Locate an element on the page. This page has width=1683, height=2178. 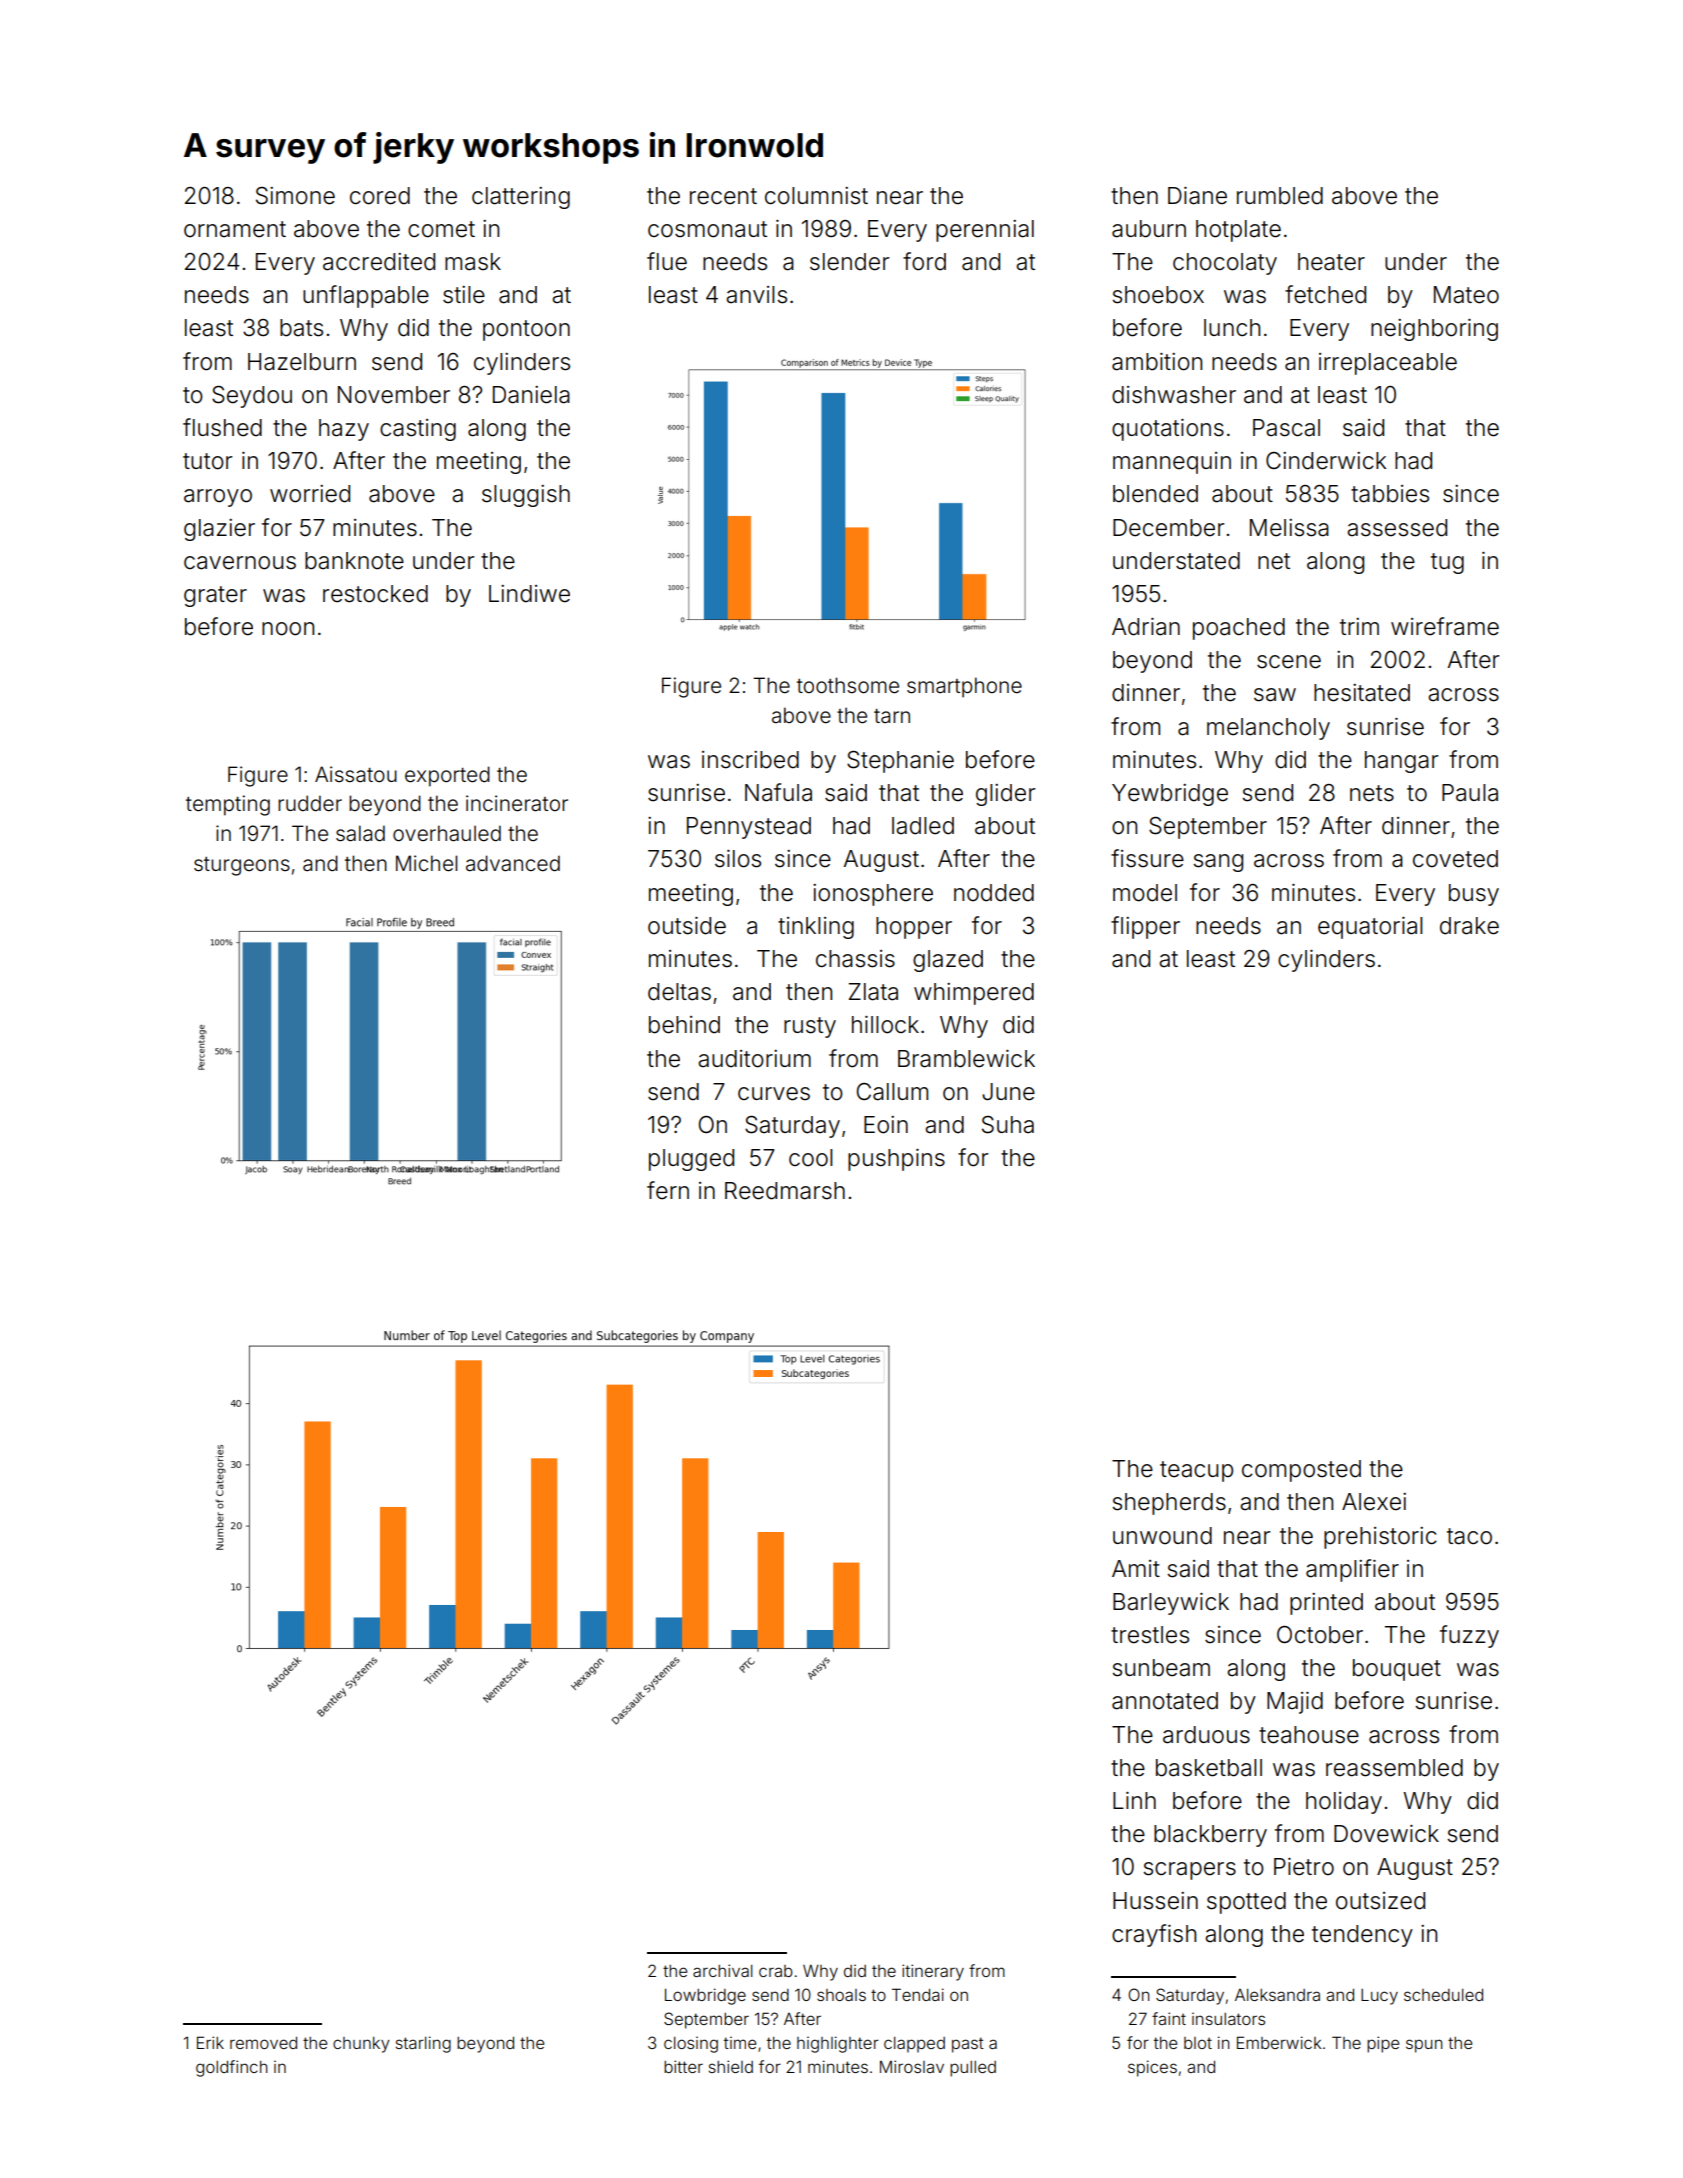
Miroslav is located at coordinates (912, 2066).
